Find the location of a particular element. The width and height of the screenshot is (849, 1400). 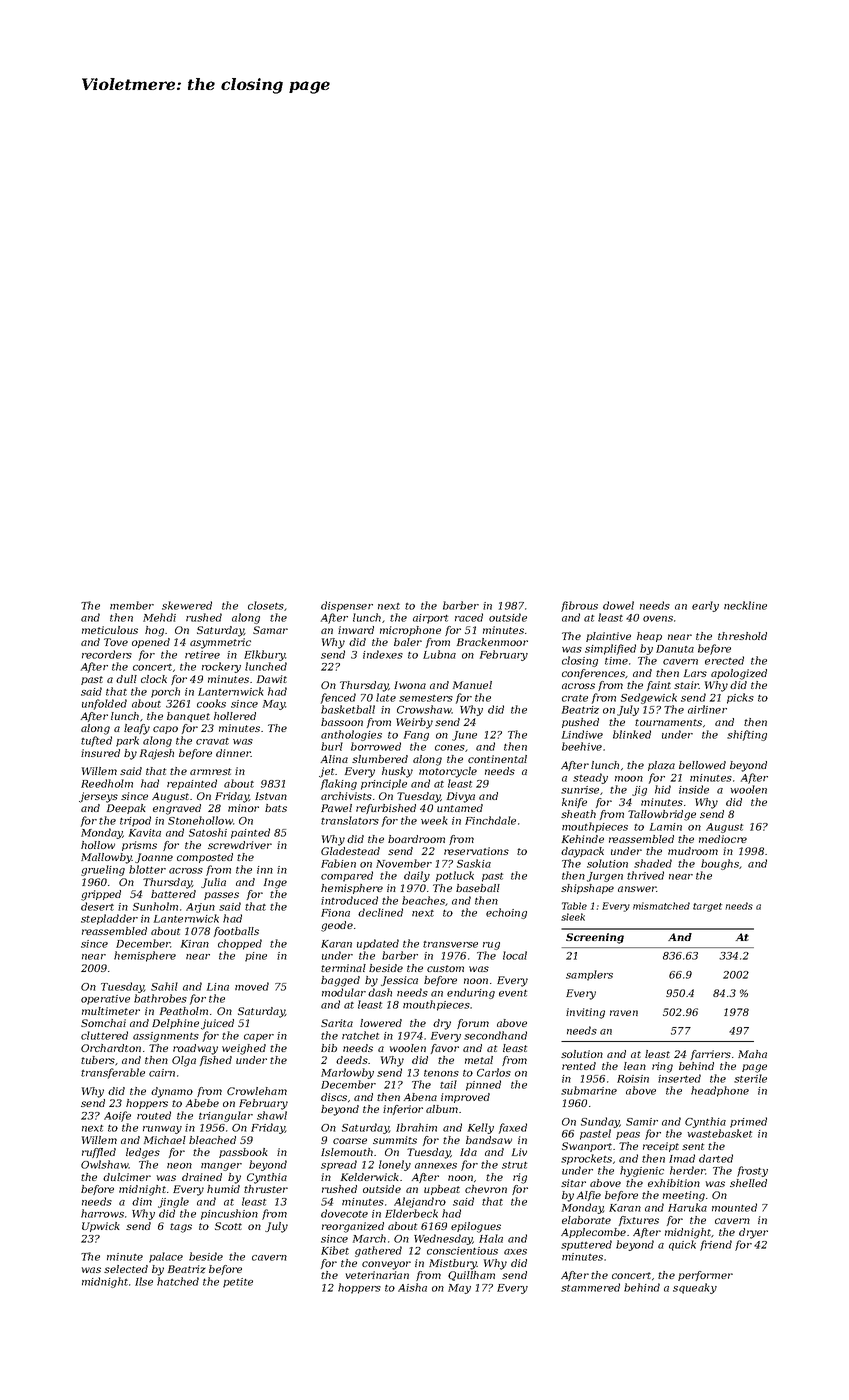

Sunholm is located at coordinates (155, 906).
